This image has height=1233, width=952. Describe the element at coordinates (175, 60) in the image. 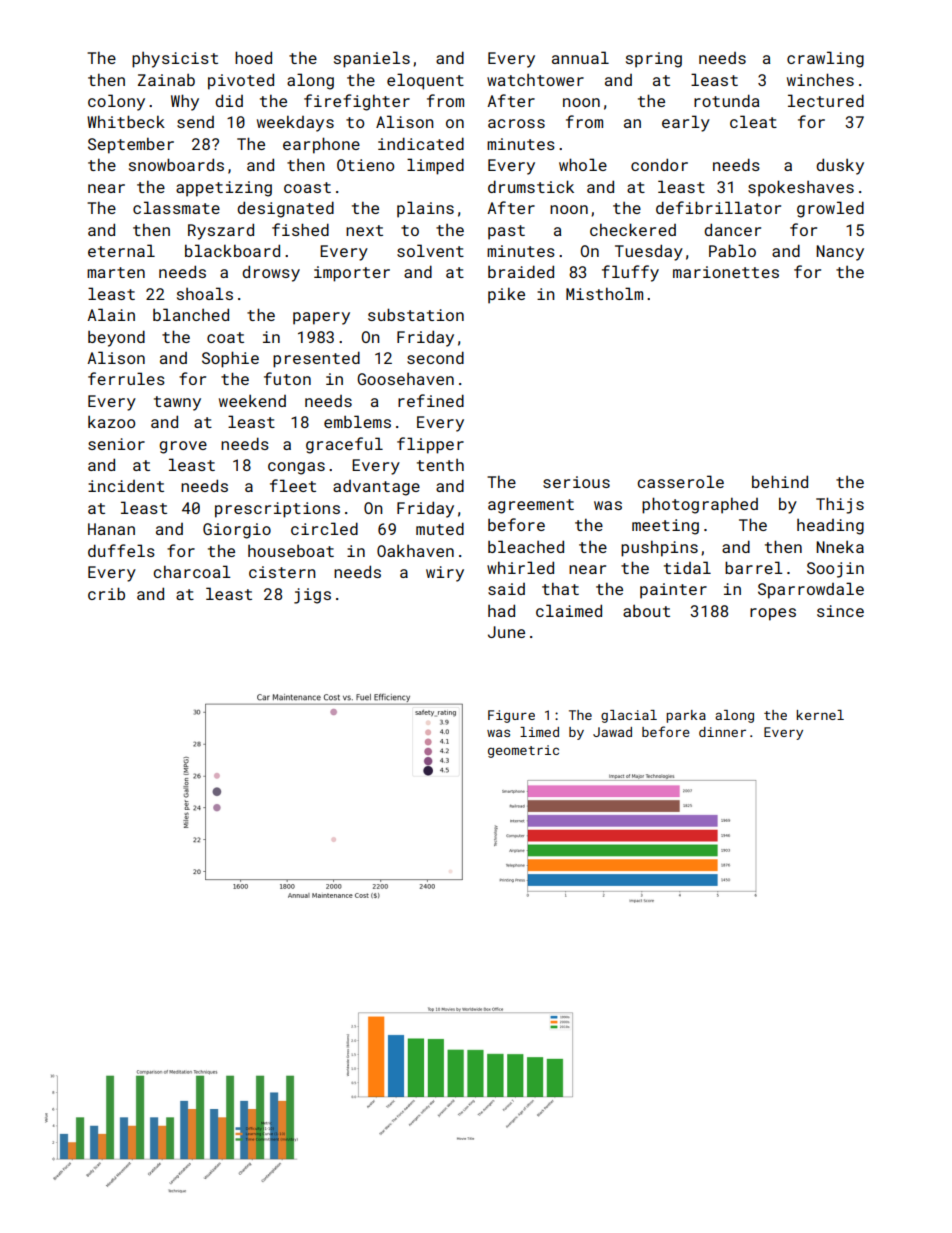

I see `physicist` at that location.
